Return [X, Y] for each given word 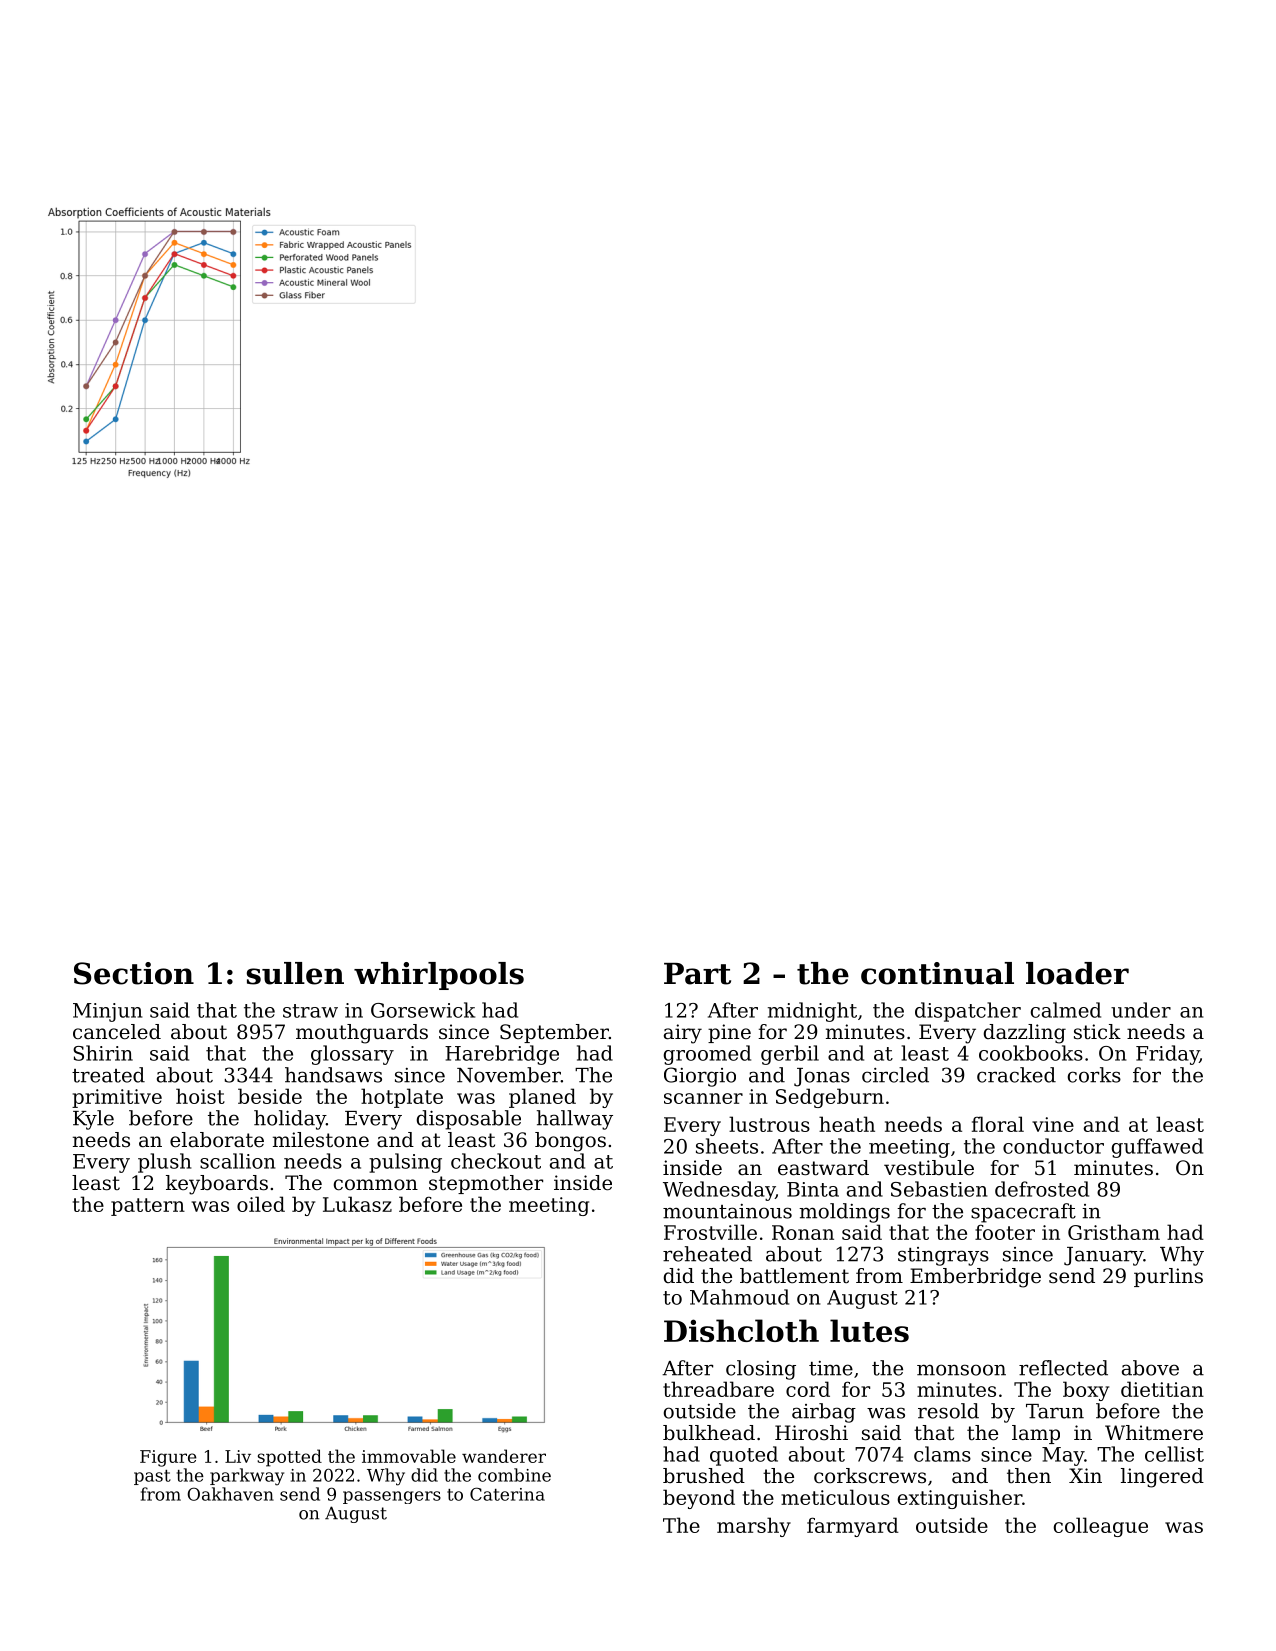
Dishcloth [741, 1330]
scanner [703, 1098]
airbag [824, 1413]
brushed [704, 1476]
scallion [237, 1161]
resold [948, 1411]
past [152, 1477]
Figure [168, 1458]
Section [134, 973]
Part [697, 974]
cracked [1016, 1075]
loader [1077, 973]
